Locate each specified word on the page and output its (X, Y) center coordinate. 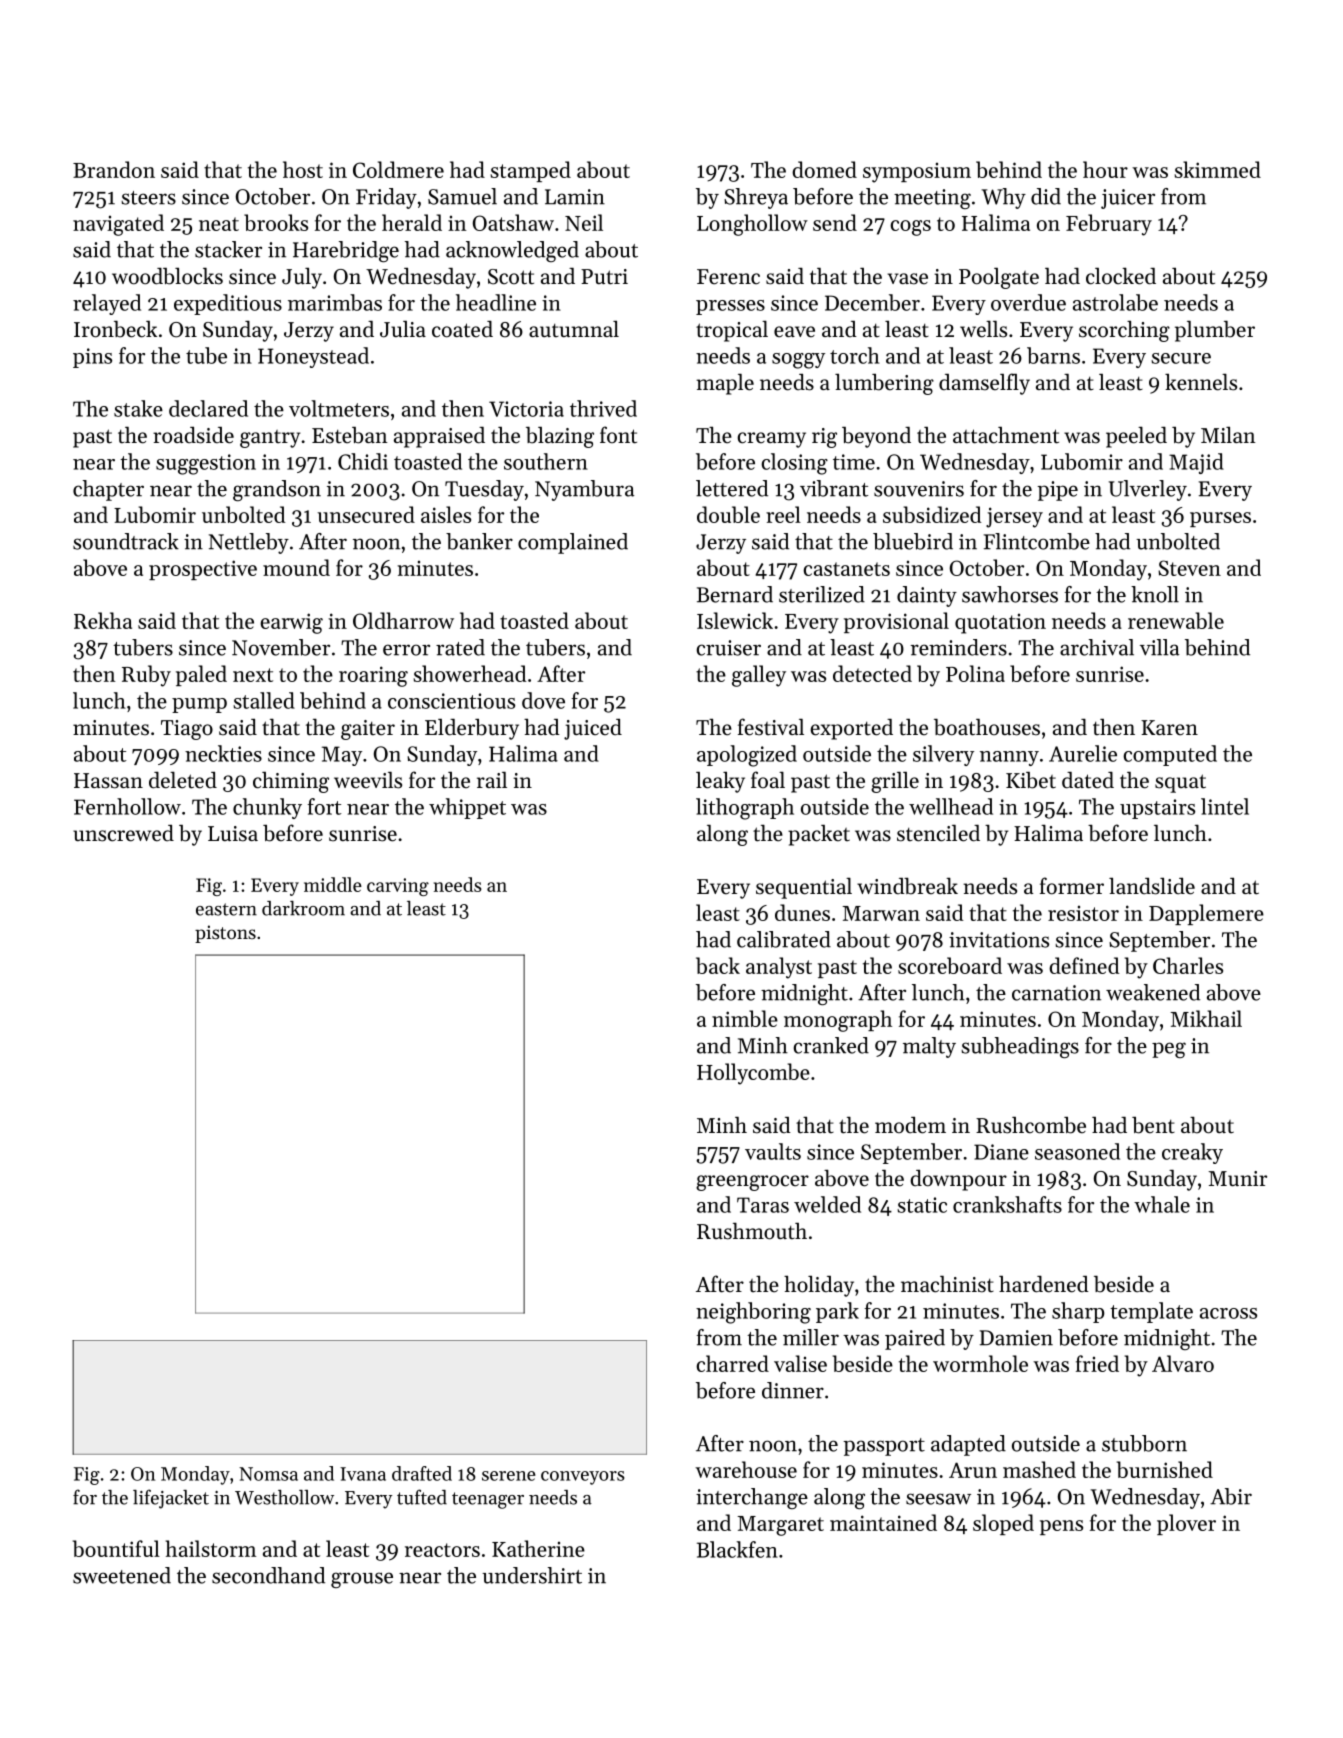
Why (1003, 198)
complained (573, 543)
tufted (422, 1497)
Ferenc (728, 277)
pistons (225, 934)
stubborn (1144, 1443)
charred (732, 1363)
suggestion (206, 464)
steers (148, 198)
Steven (1189, 568)
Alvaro (1183, 1363)
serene (509, 1476)
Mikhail (1206, 1018)
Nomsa (268, 1474)
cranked (831, 1045)
